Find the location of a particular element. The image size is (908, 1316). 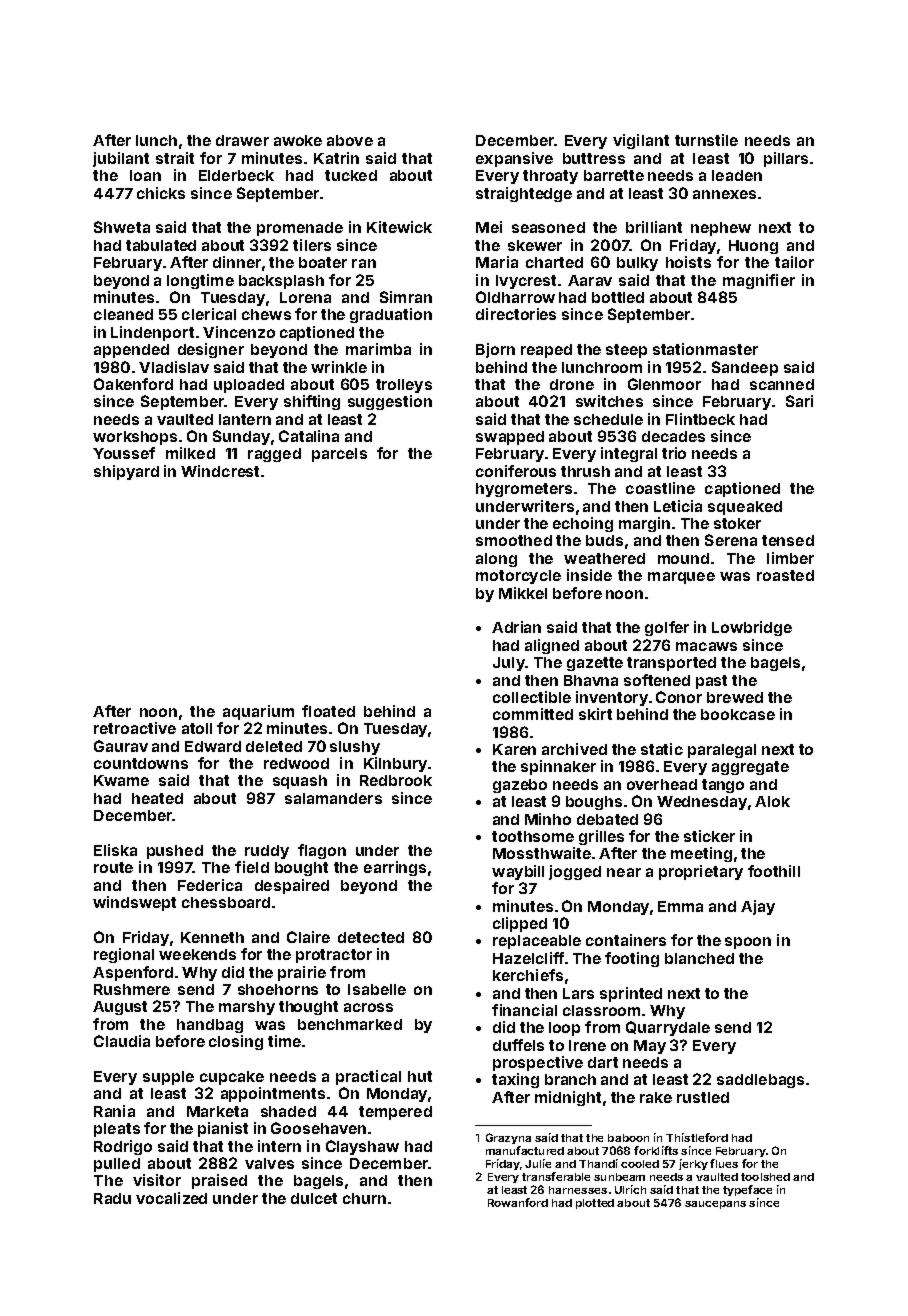

Wednesday is located at coordinates (702, 803).
